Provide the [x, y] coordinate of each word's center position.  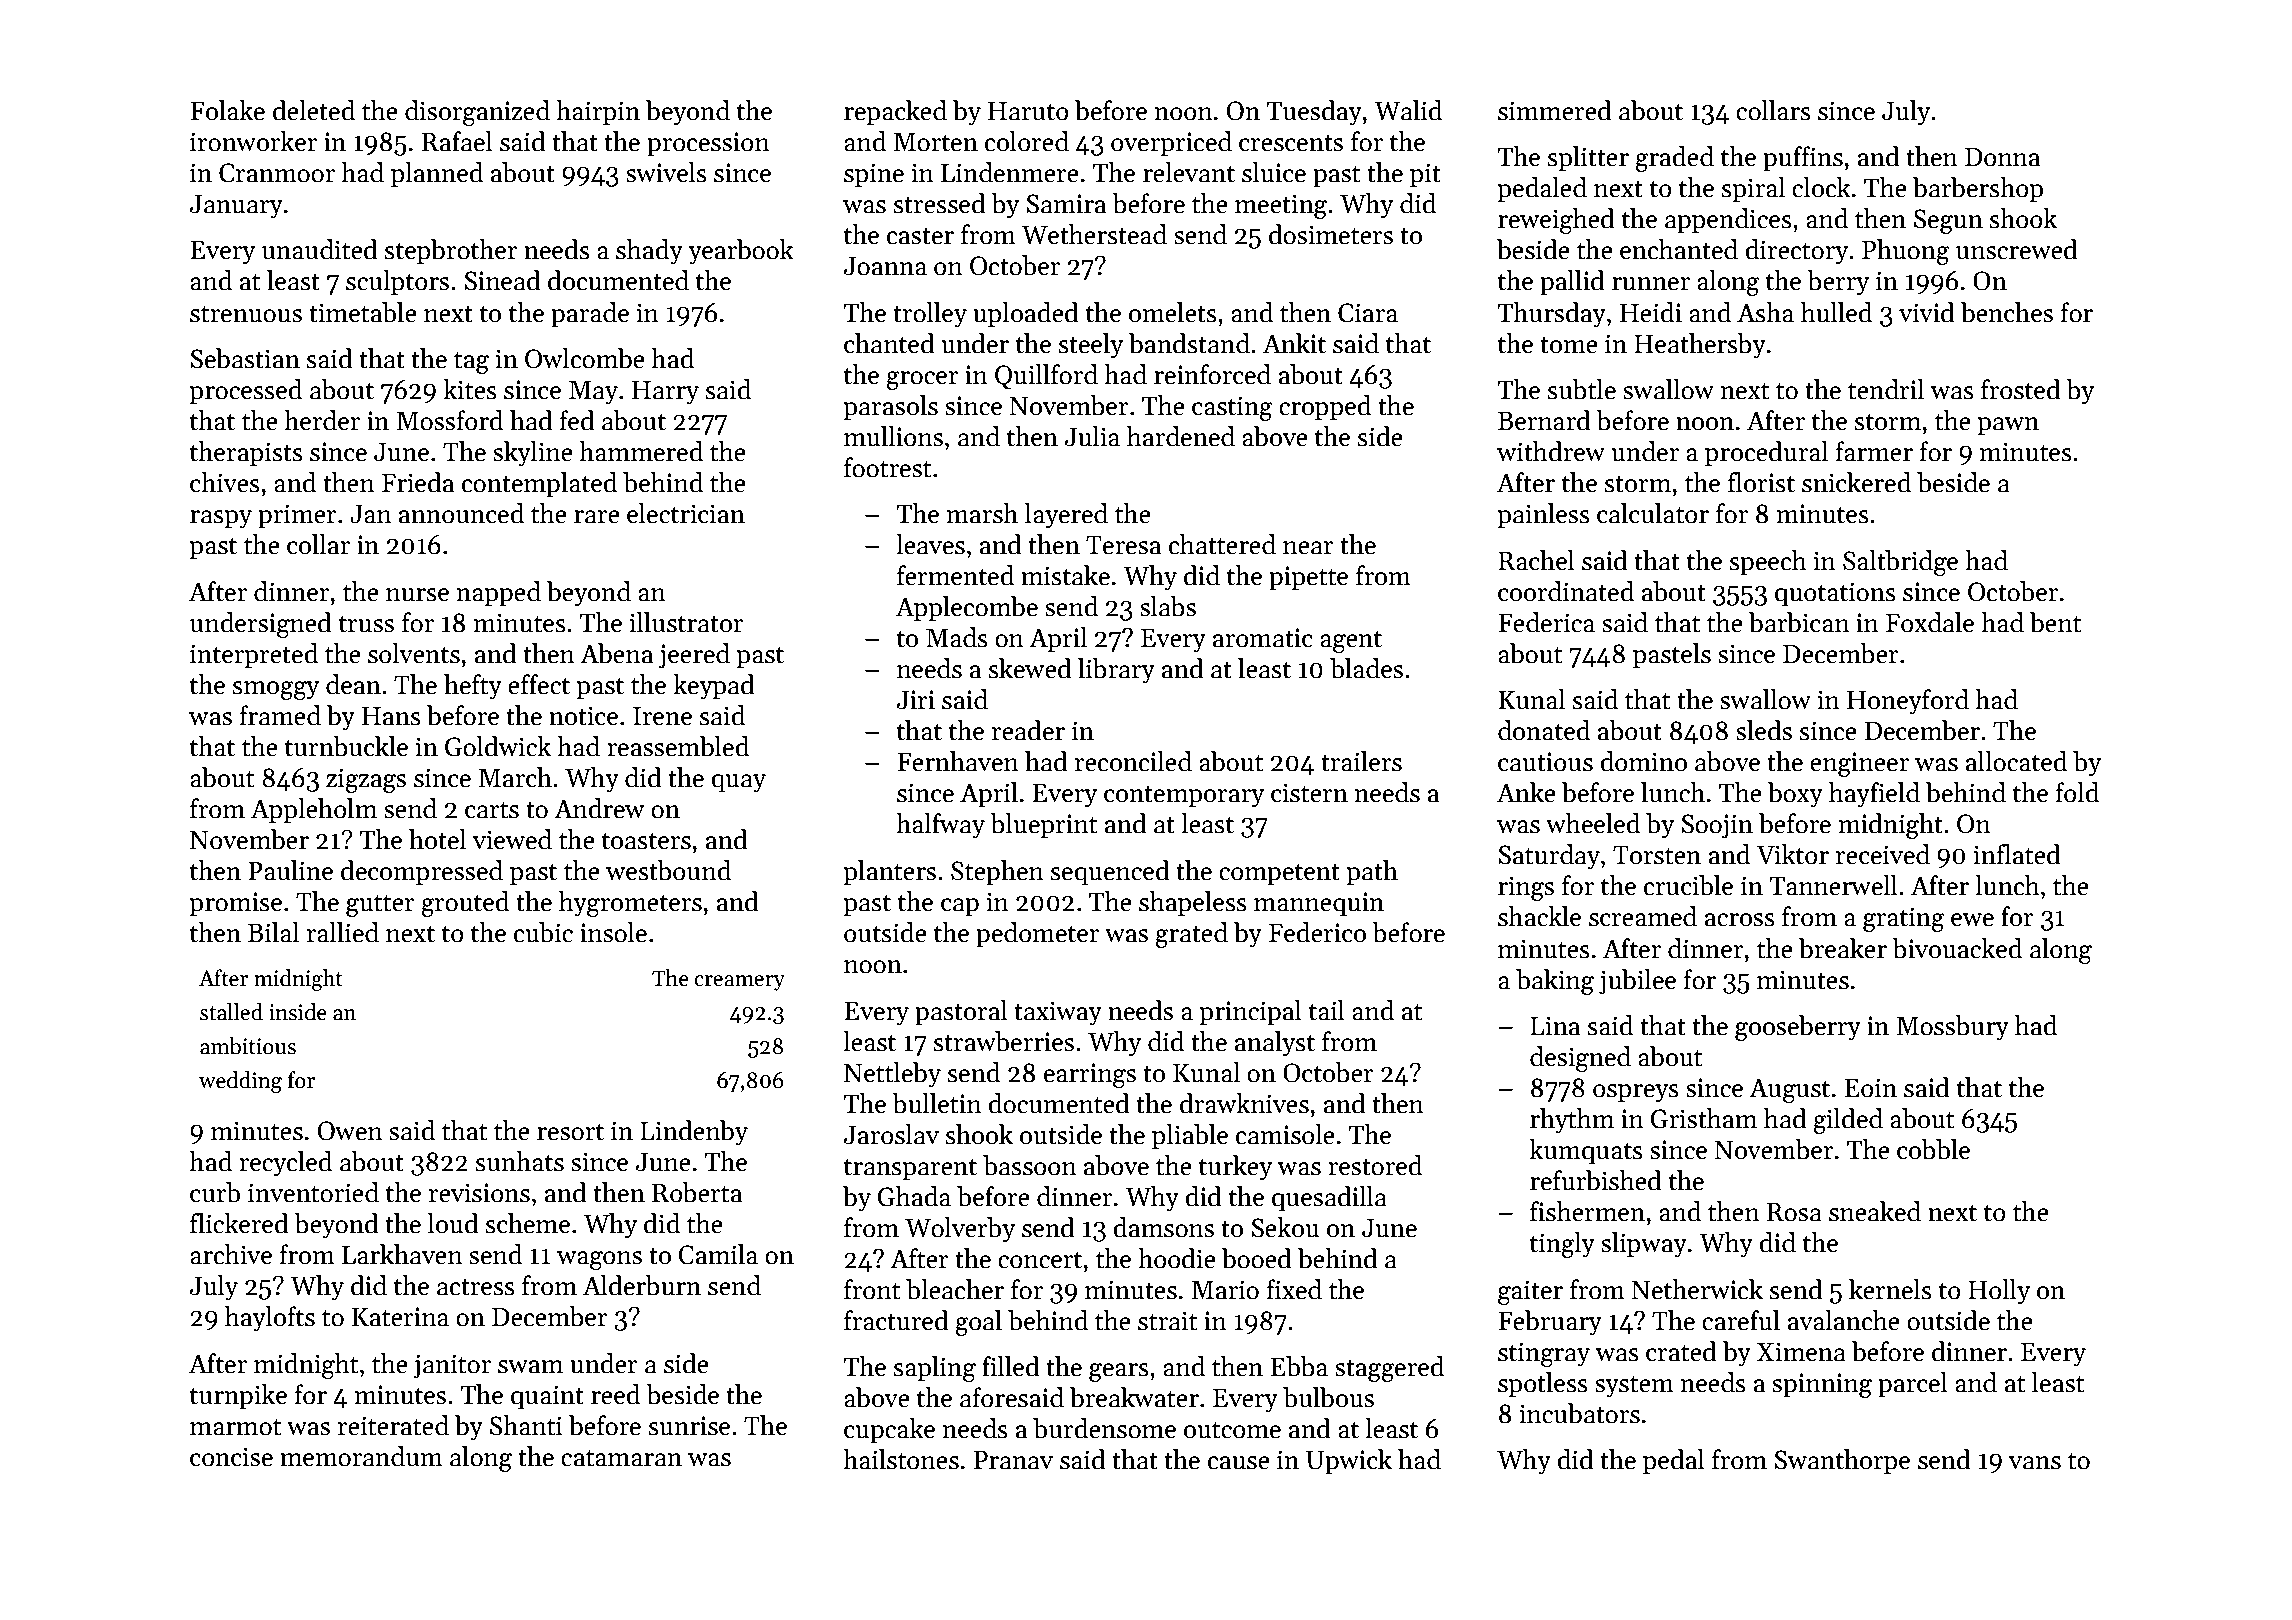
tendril [1886, 389]
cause [1239, 1463]
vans [2034, 1463]
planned [437, 175]
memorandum [361, 1456]
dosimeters [1331, 234]
